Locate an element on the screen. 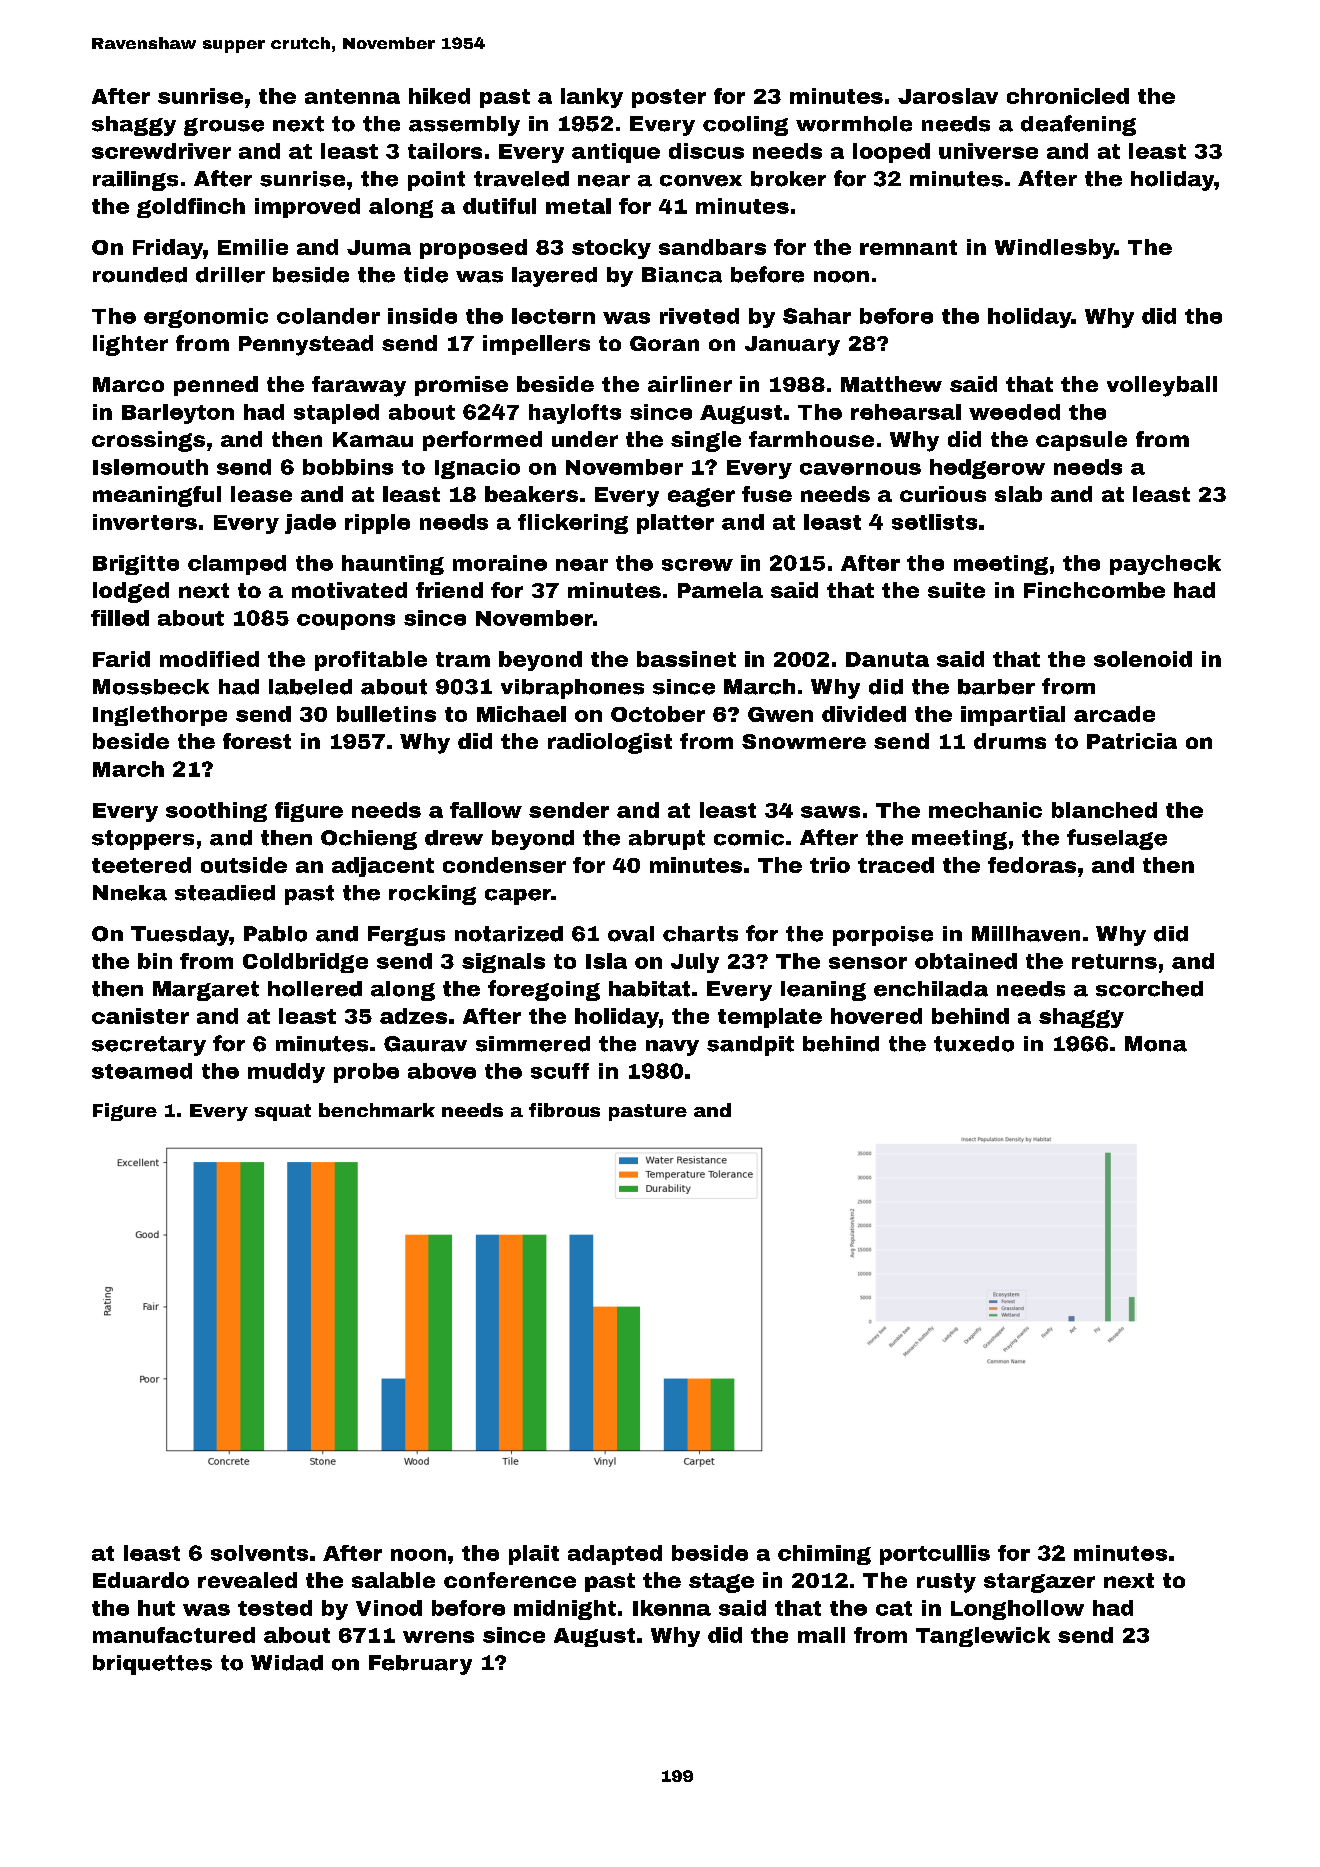 This screenshot has height=1867, width=1320. muddy is located at coordinates (286, 1073).
